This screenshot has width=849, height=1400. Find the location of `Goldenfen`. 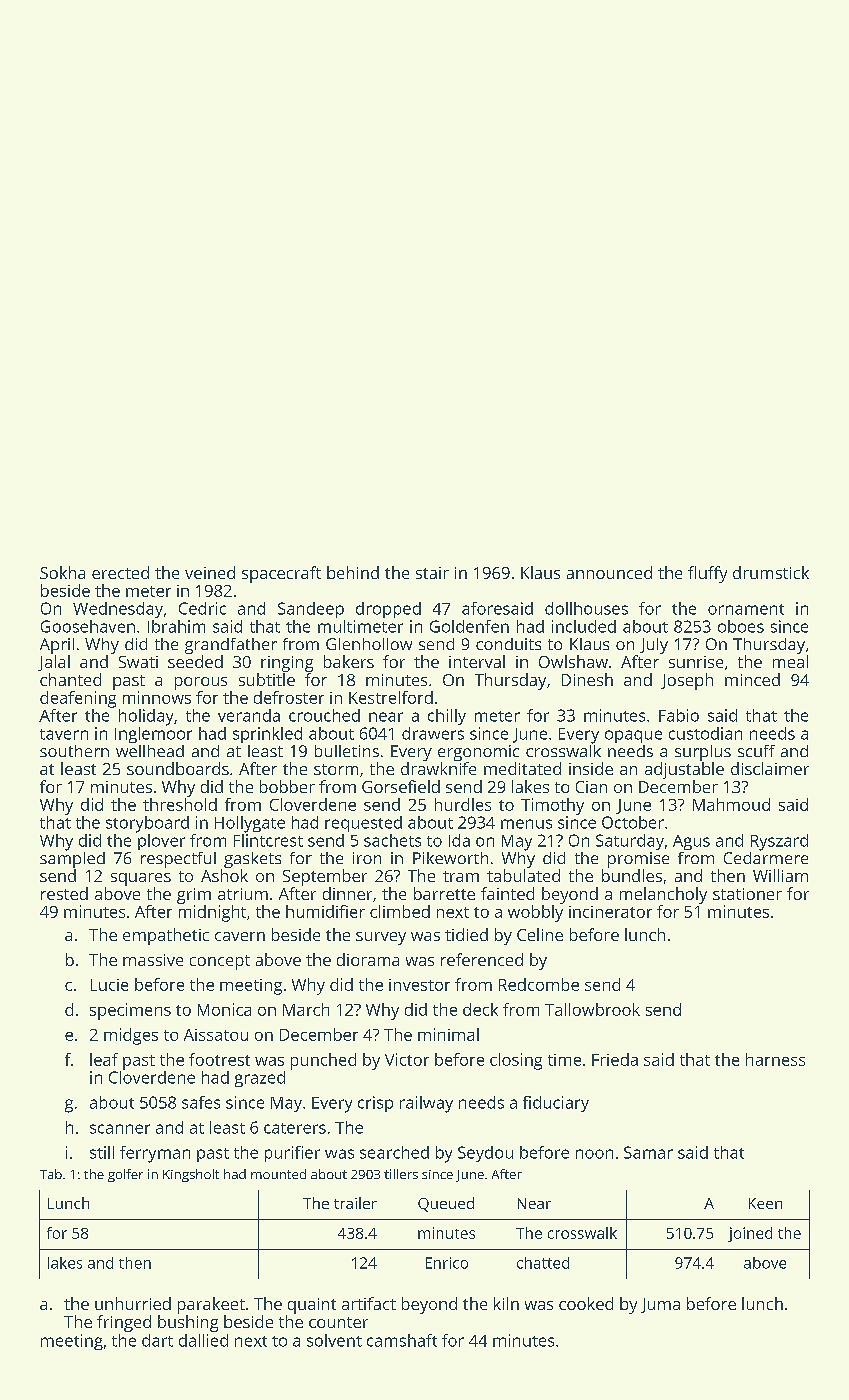

Goldenfen is located at coordinates (469, 626).
